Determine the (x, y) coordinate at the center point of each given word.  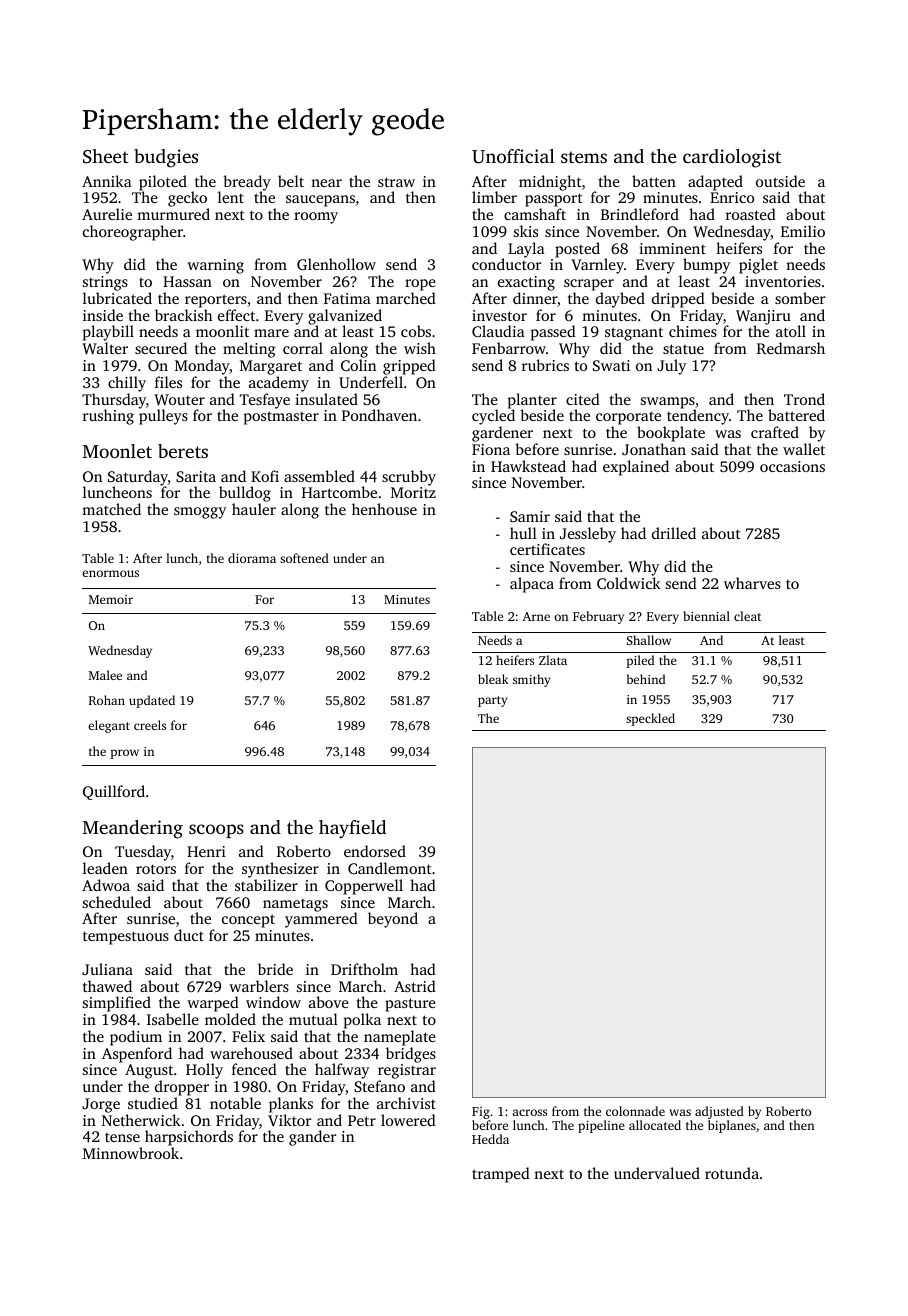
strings (105, 283)
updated (152, 701)
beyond (393, 920)
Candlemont (390, 868)
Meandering (133, 829)
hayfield (352, 829)
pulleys (163, 417)
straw (396, 182)
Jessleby (588, 535)
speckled (650, 719)
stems (584, 157)
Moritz (413, 492)
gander (312, 1138)
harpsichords (189, 1138)
